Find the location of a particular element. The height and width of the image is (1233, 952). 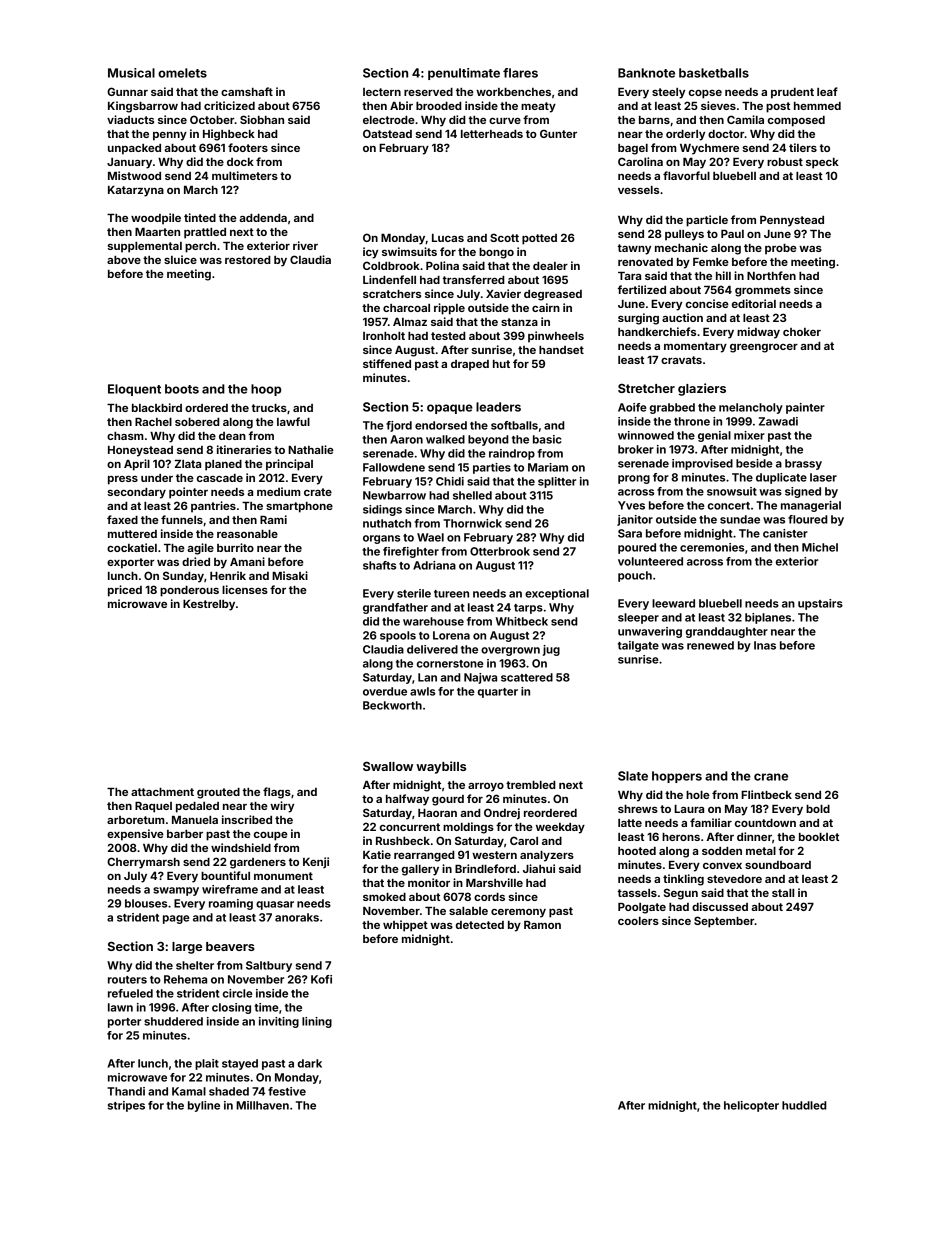

Slate is located at coordinates (633, 776).
